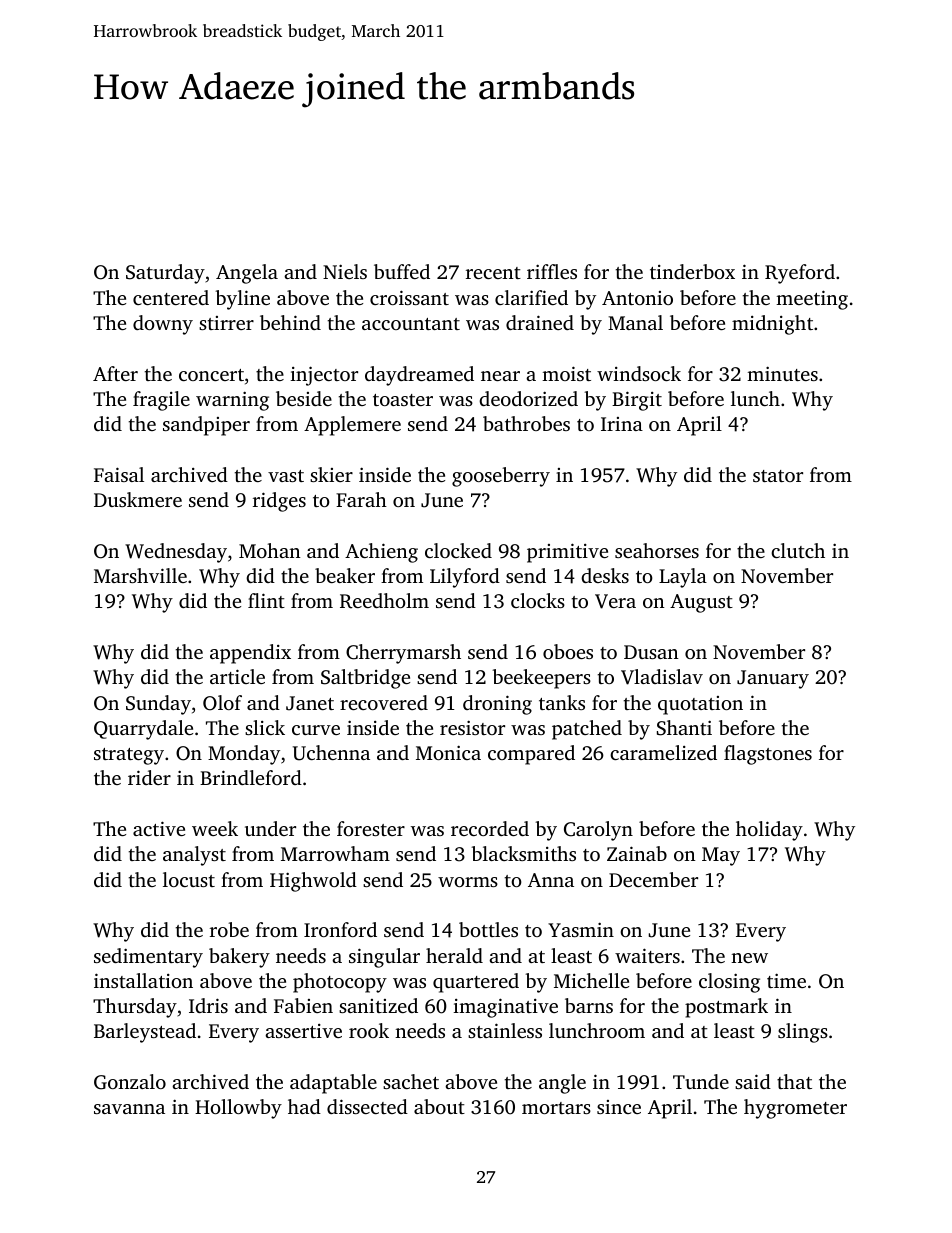 This page has height=1233, width=952. Describe the element at coordinates (501, 477) in the page. I see `gooseberry` at that location.
